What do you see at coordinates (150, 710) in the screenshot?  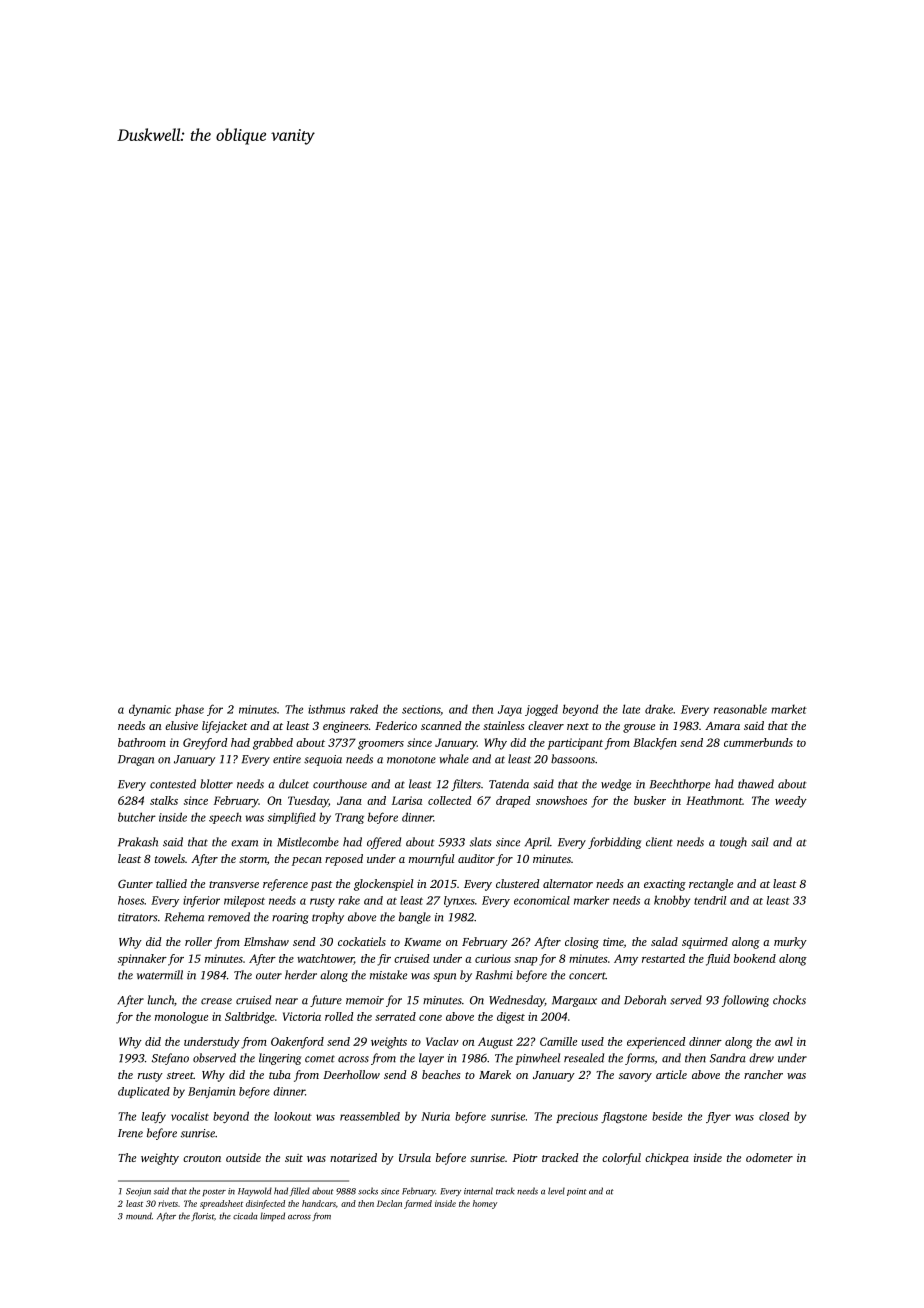 I see `dynamic` at bounding box center [150, 710].
